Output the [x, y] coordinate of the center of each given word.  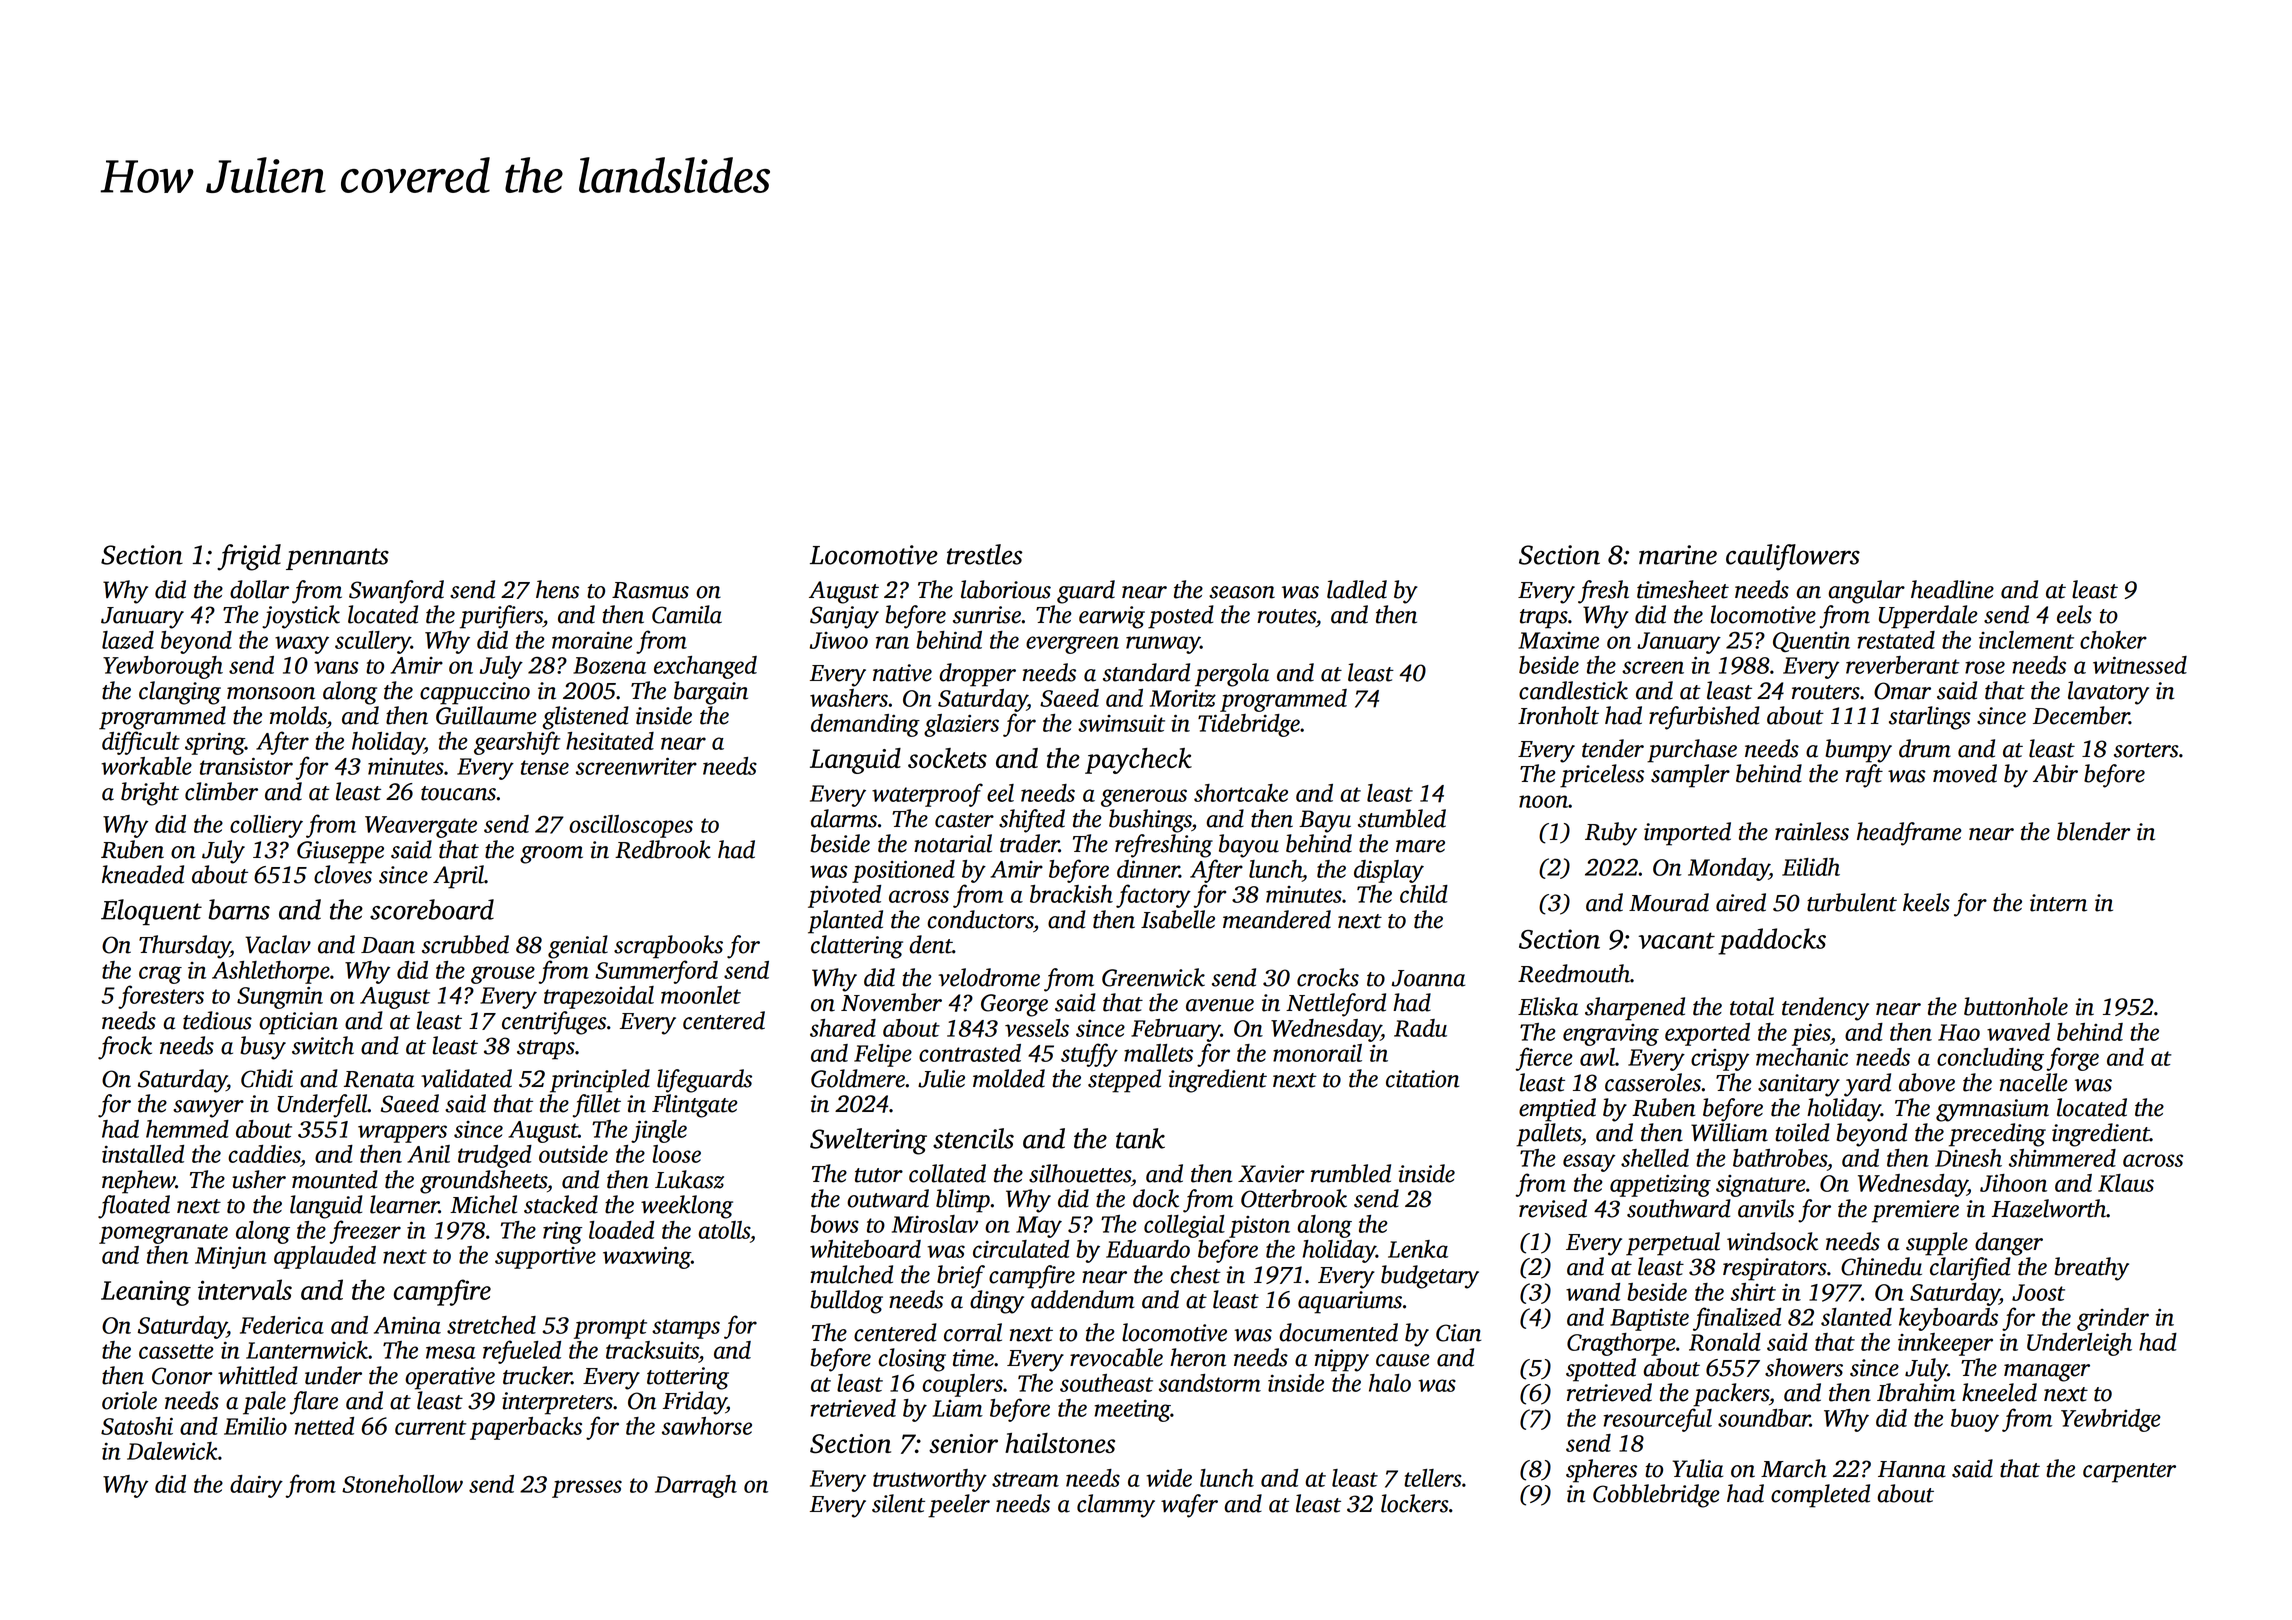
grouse [503, 975]
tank [1140, 1138]
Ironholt [1558, 715]
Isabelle [1178, 919]
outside [573, 1154]
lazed [128, 640]
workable [146, 766]
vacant [1676, 940]
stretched [491, 1325]
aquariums [1350, 1302]
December [2081, 715]
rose [1985, 667]
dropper [977, 675]
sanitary [1799, 1085]
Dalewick [172, 1451]
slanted [1856, 1317]
